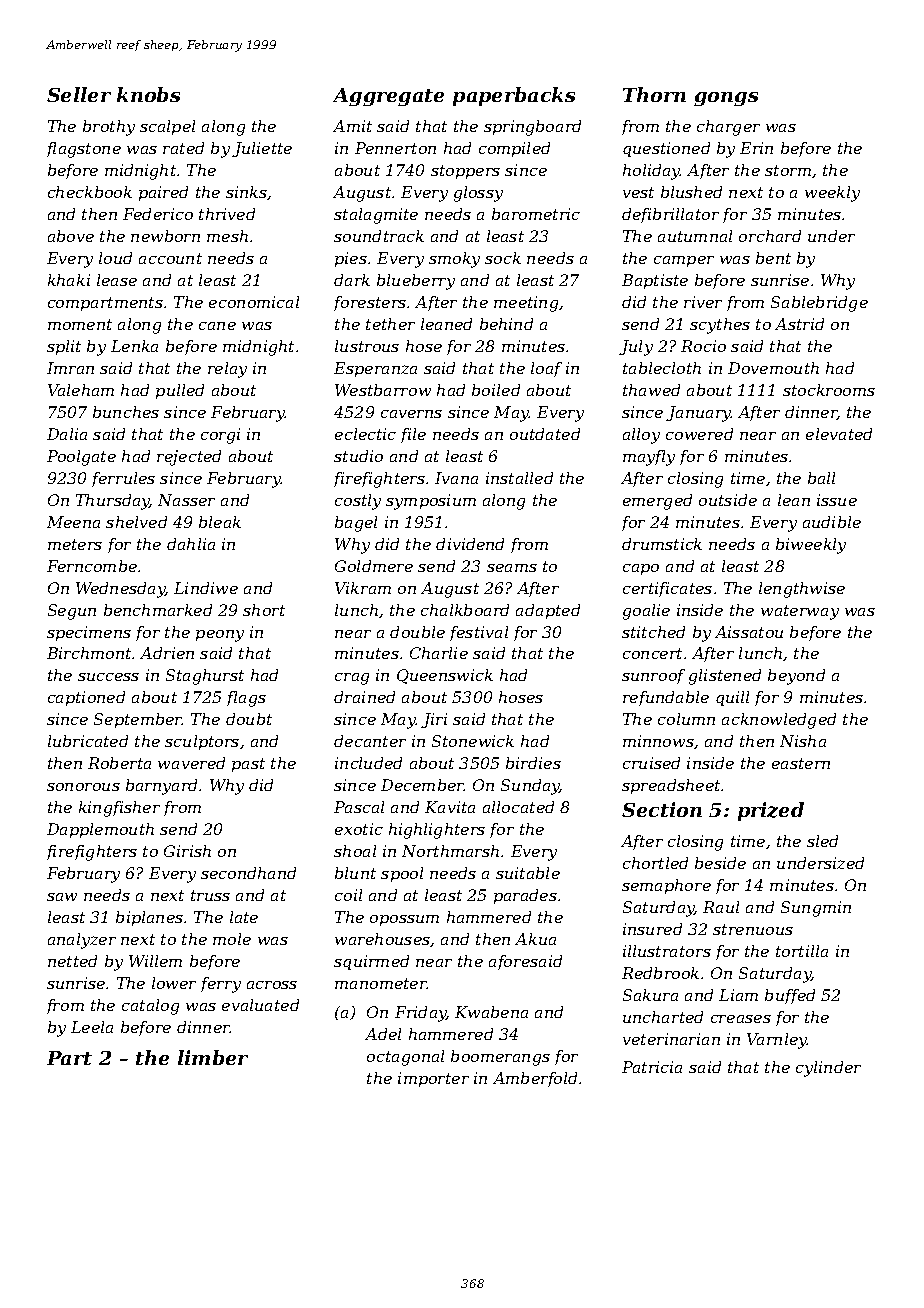 This screenshot has height=1308, width=924. What do you see at coordinates (189, 458) in the screenshot?
I see `rejected` at bounding box center [189, 458].
